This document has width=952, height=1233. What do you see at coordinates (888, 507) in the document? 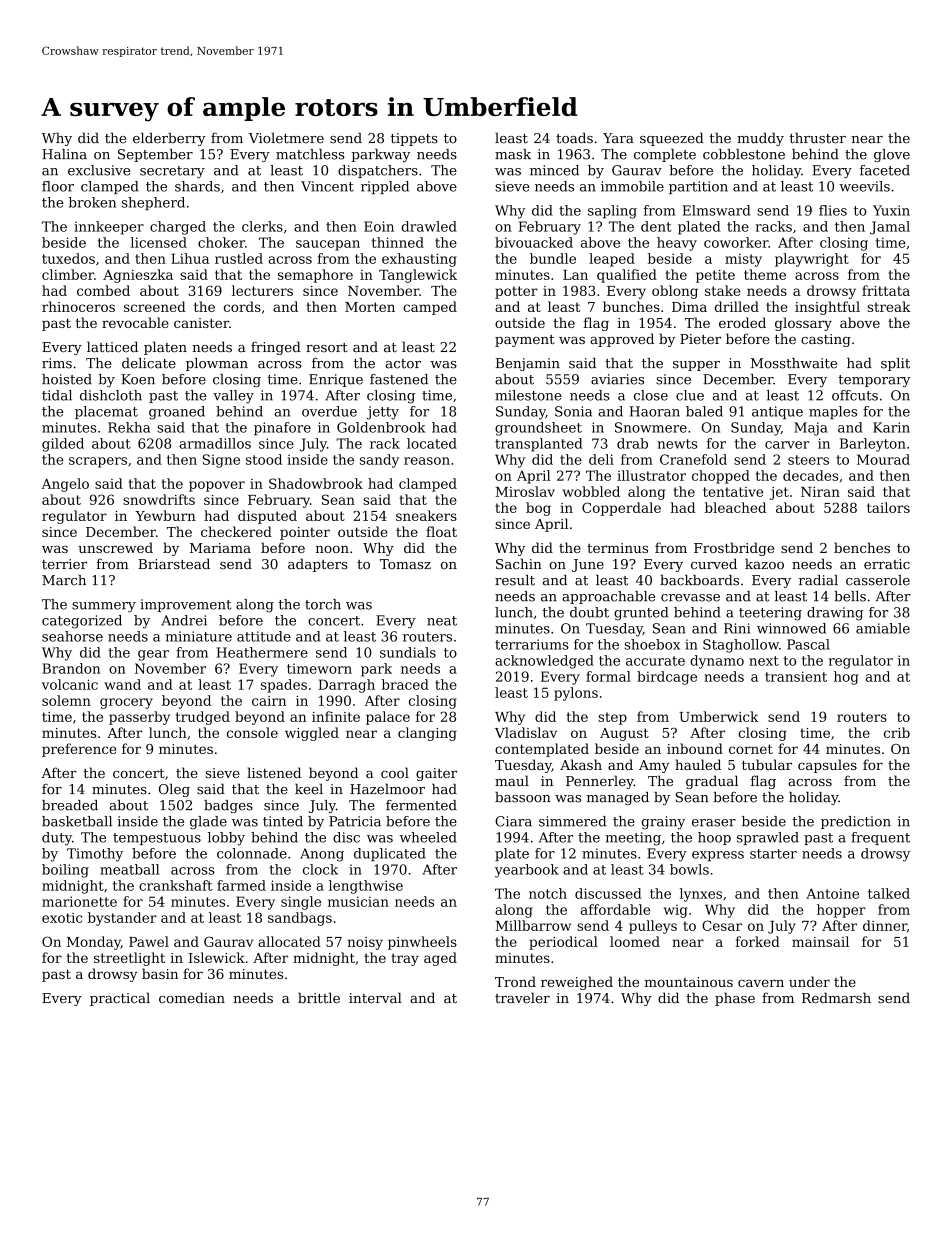
I see `tailors` at bounding box center [888, 507].
